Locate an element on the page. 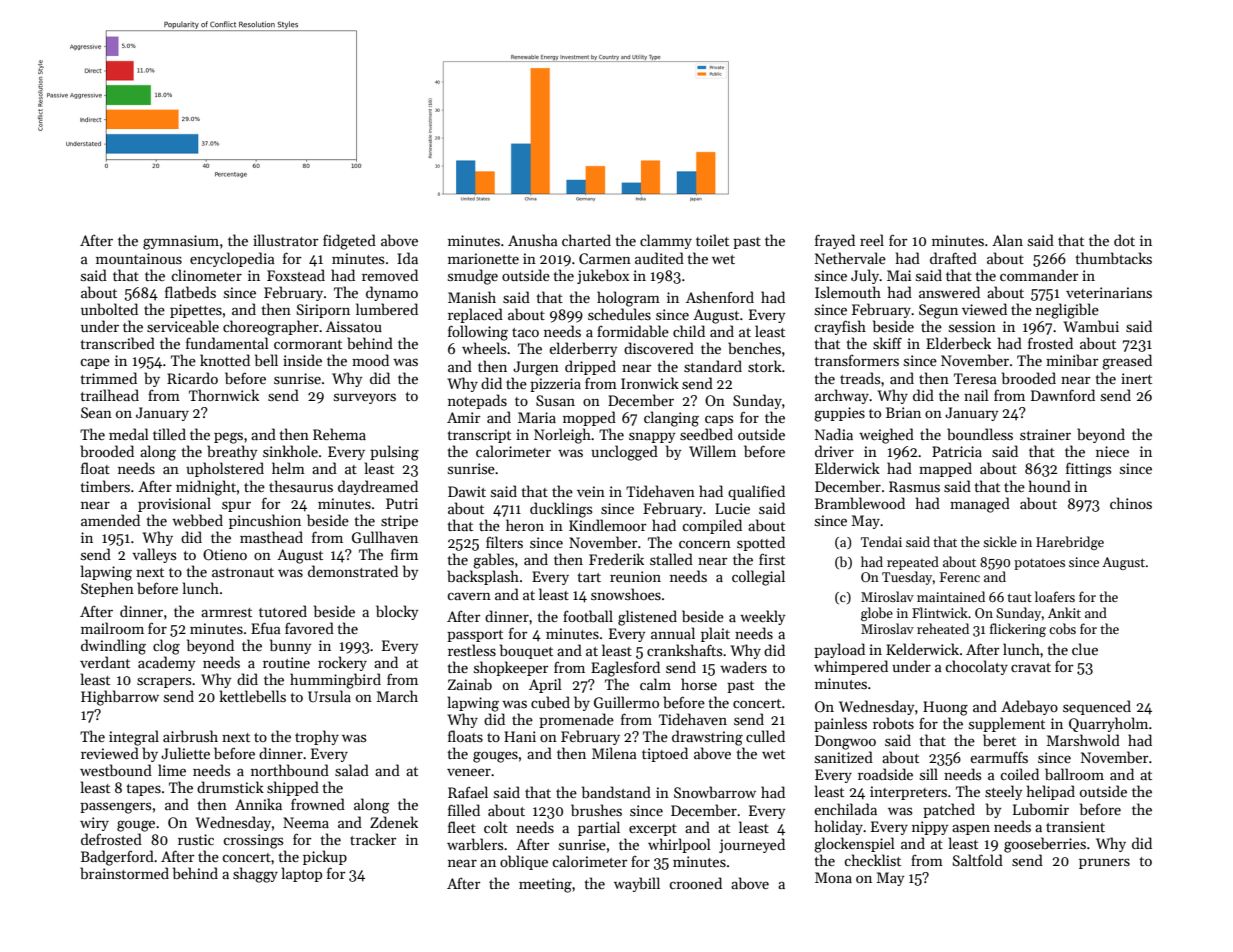 This document has width=1233, height=952. gymnasium is located at coordinates (181, 242).
